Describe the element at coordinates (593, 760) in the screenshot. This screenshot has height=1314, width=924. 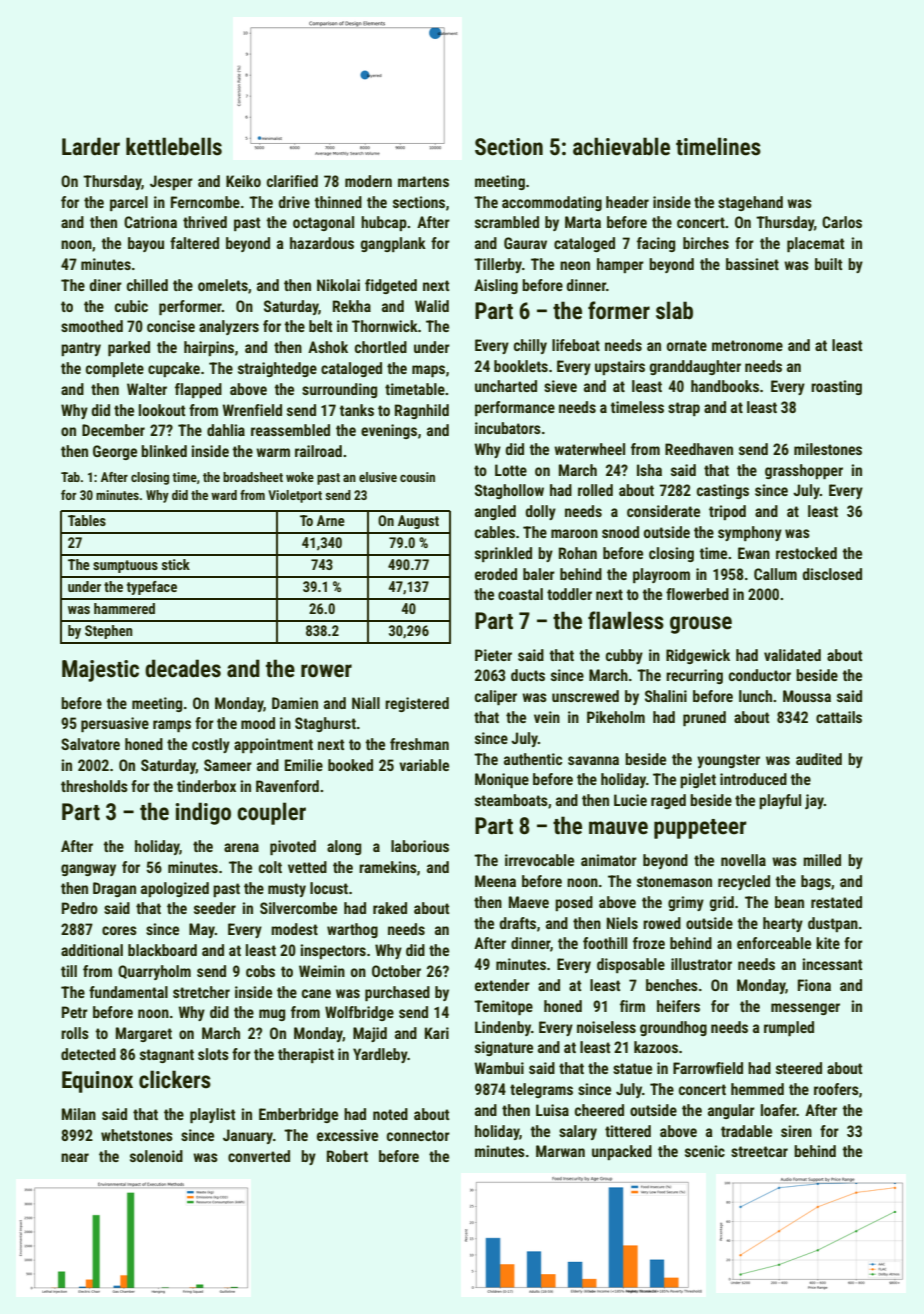
I see `savanna` at that location.
